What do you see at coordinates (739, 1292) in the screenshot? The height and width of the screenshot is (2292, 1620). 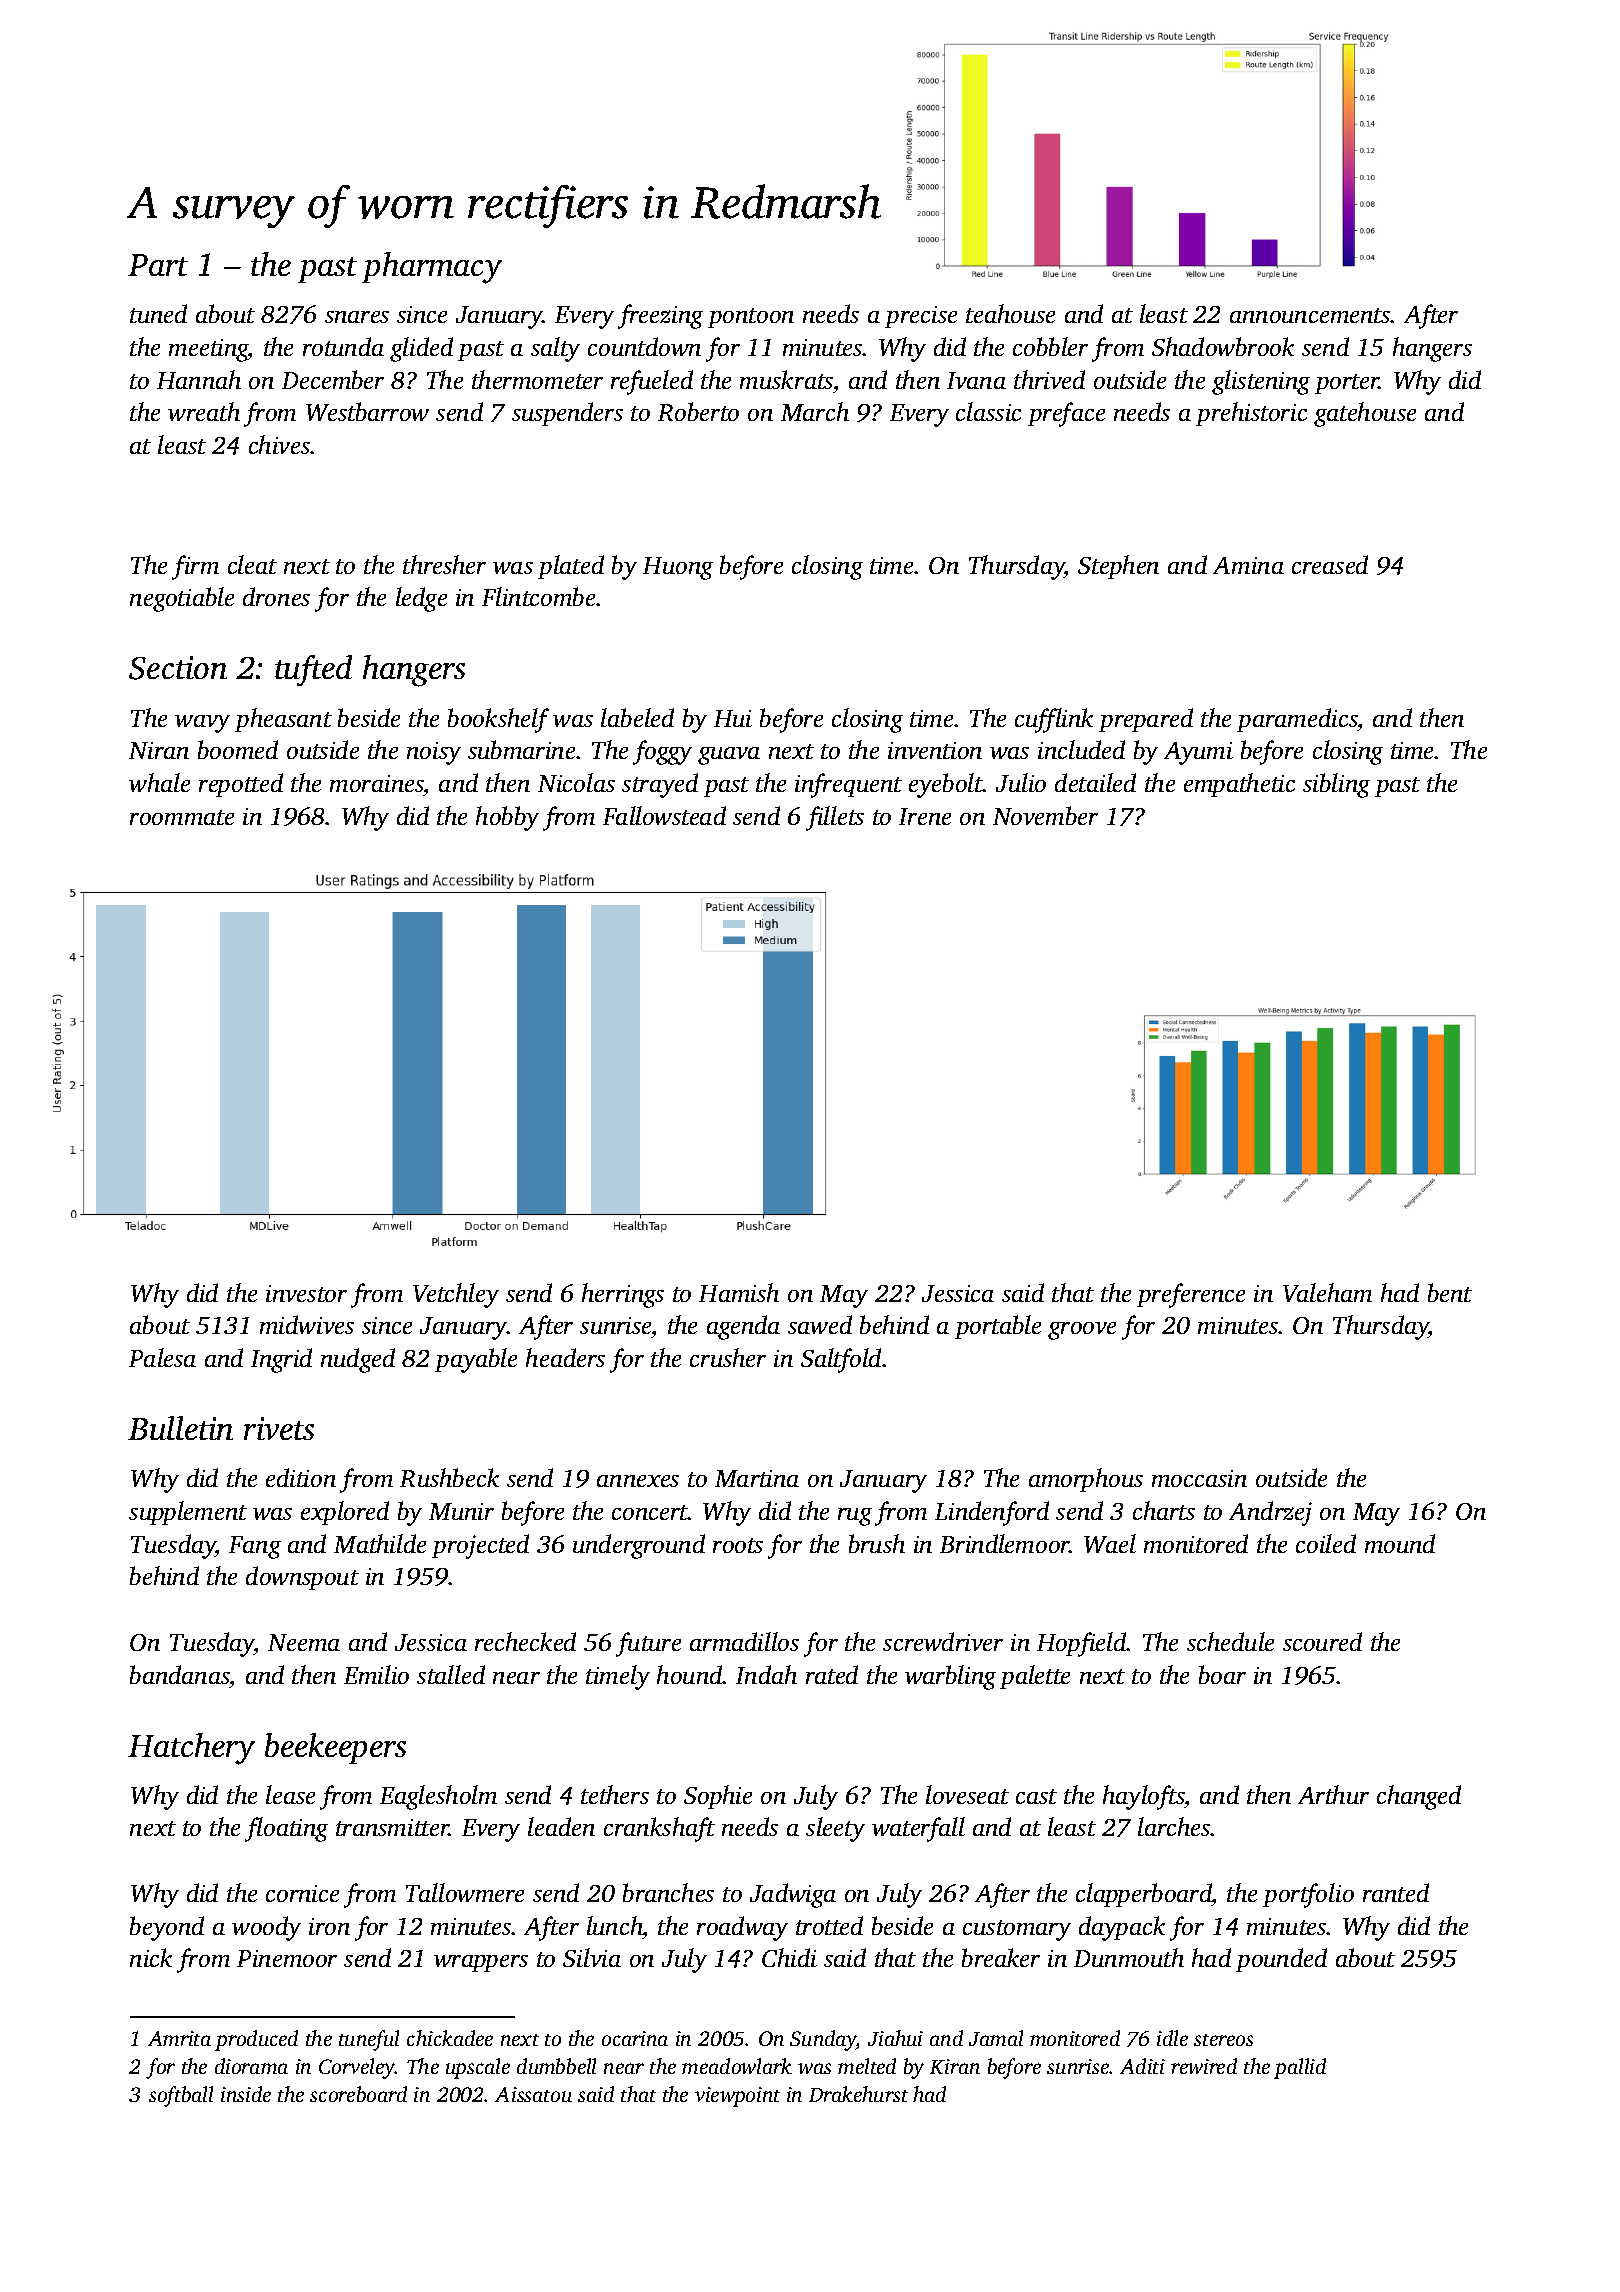 I see `Hamish` at bounding box center [739, 1292].
